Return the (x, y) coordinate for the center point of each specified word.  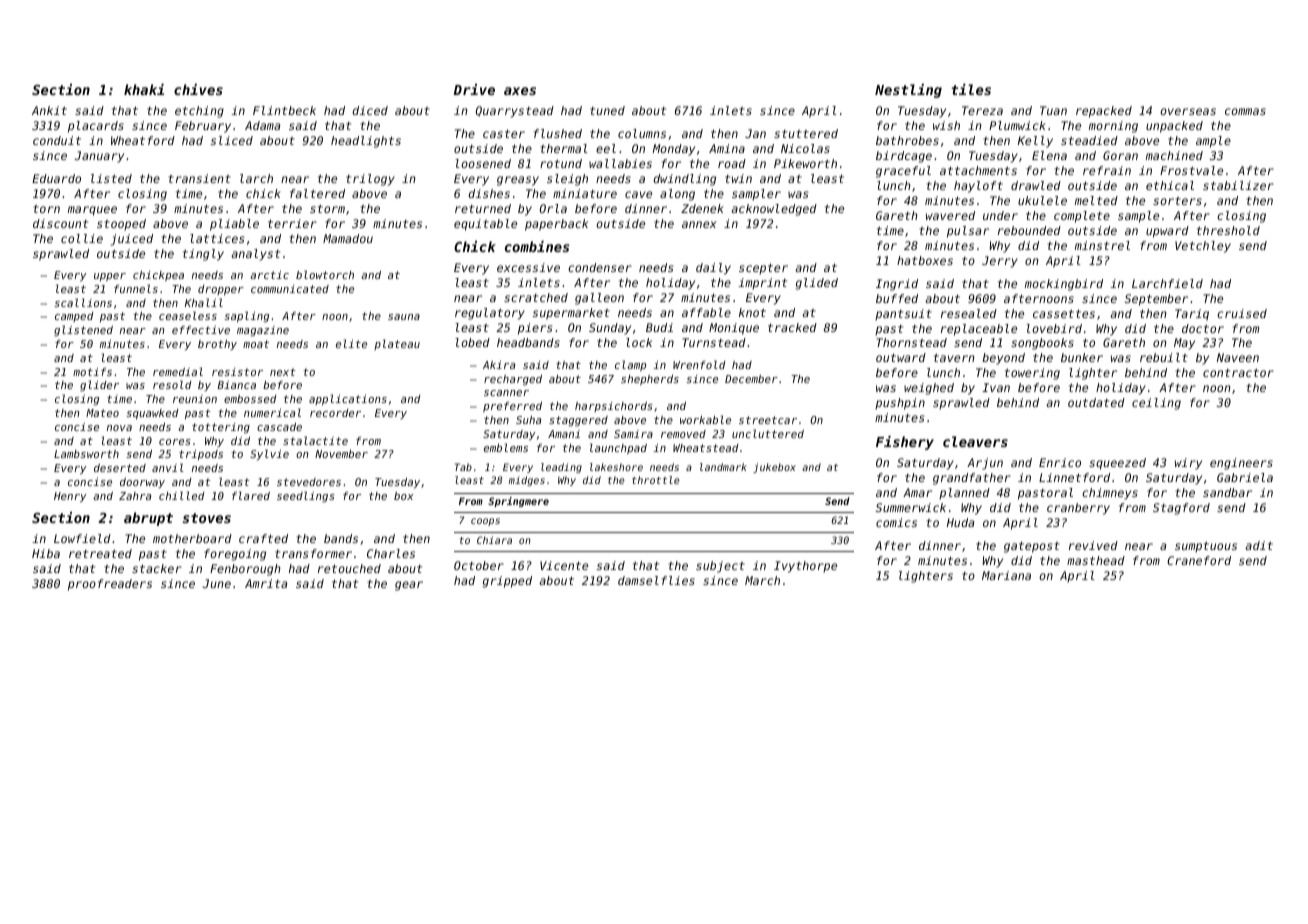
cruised (1242, 313)
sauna (404, 317)
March (762, 580)
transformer (313, 553)
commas (1245, 111)
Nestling (908, 91)
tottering (221, 428)
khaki (144, 89)
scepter (763, 269)
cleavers (975, 441)
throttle (656, 480)
